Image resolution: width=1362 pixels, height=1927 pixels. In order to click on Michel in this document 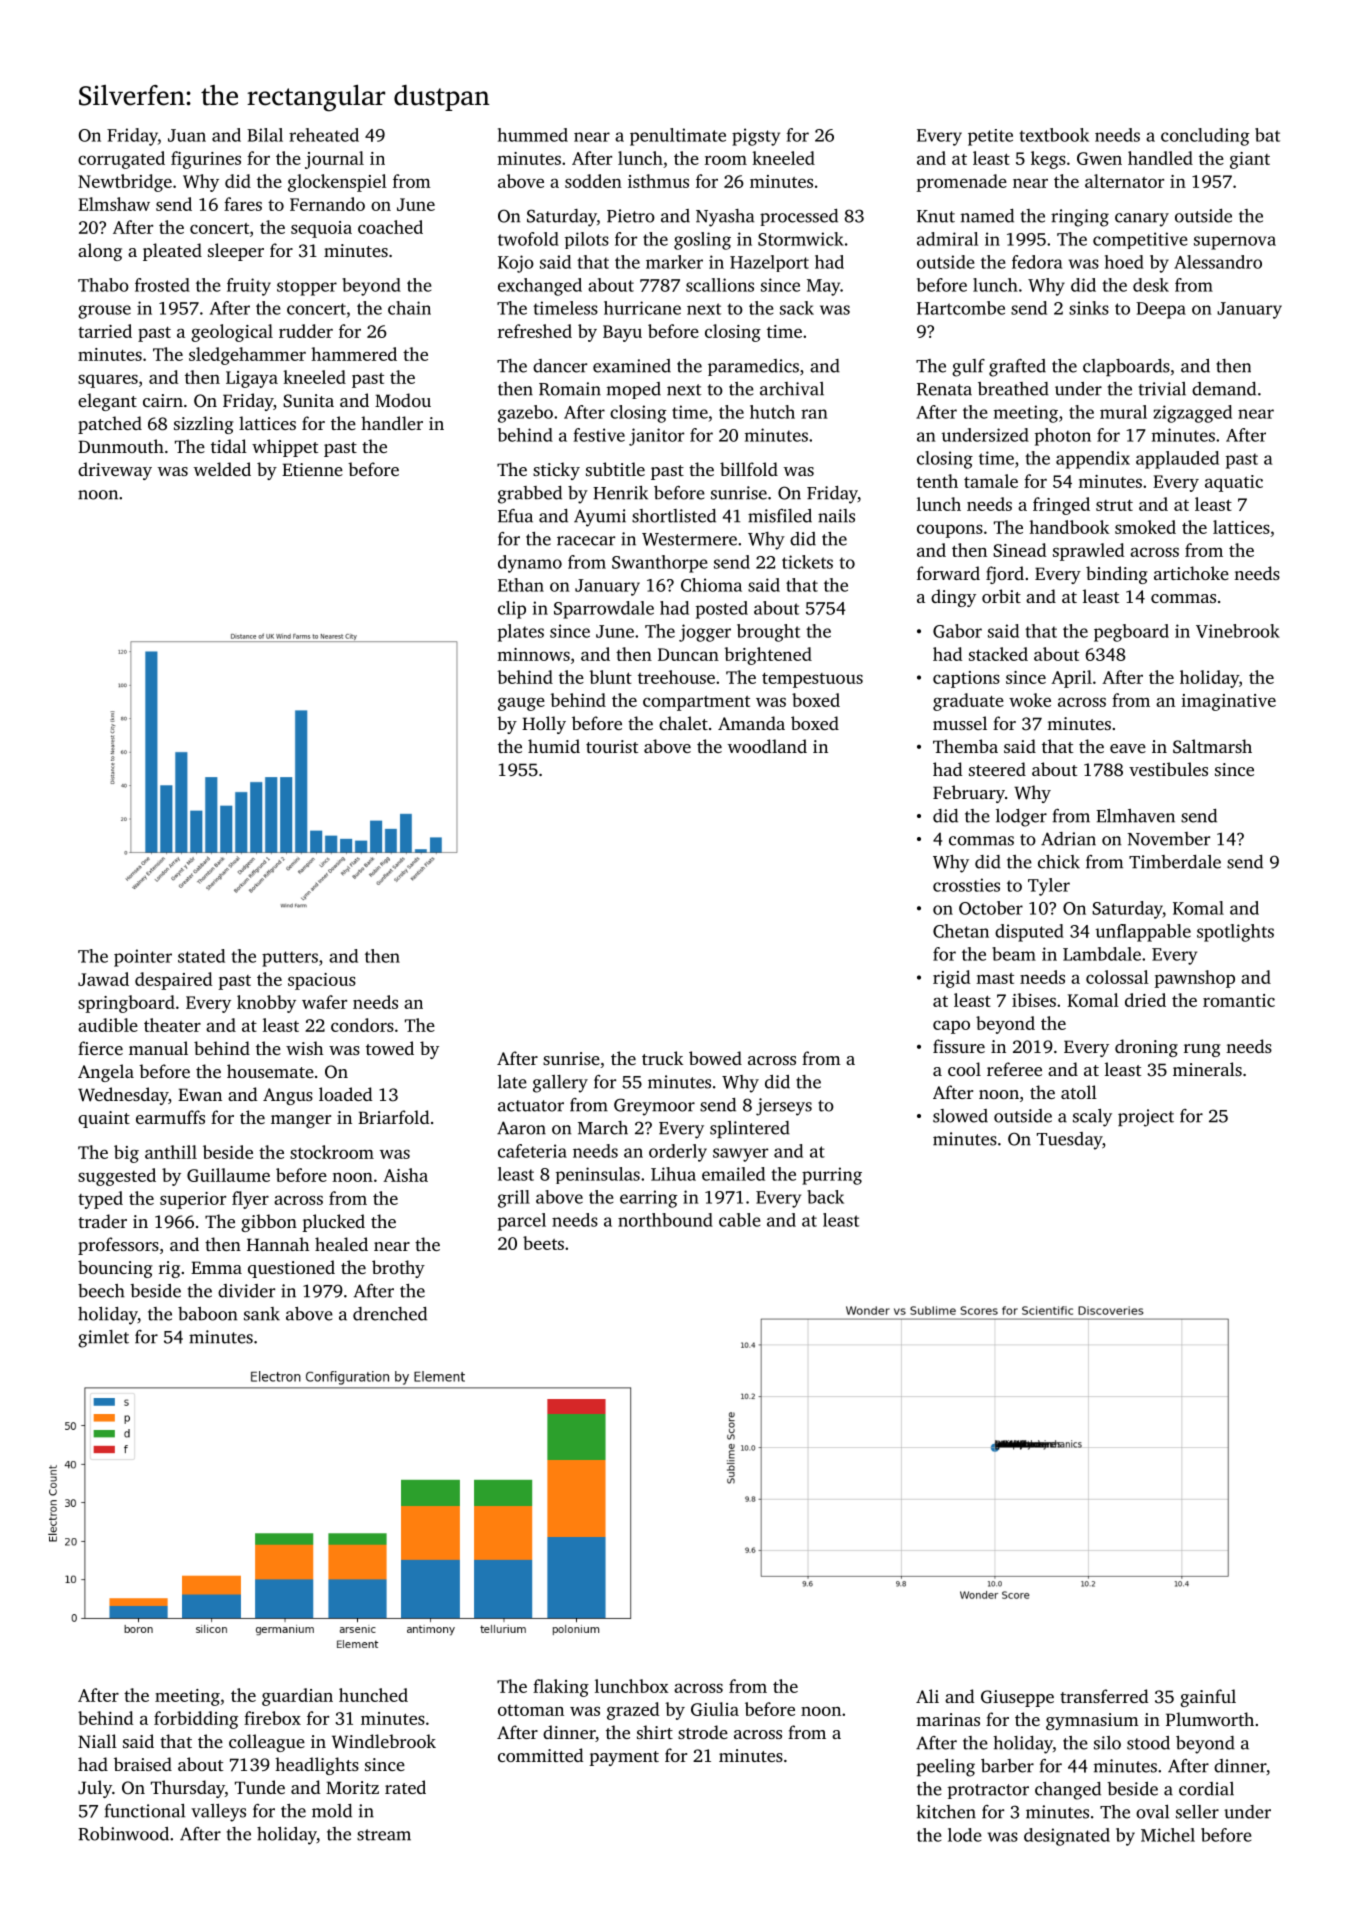, I will do `click(1168, 1835)`.
